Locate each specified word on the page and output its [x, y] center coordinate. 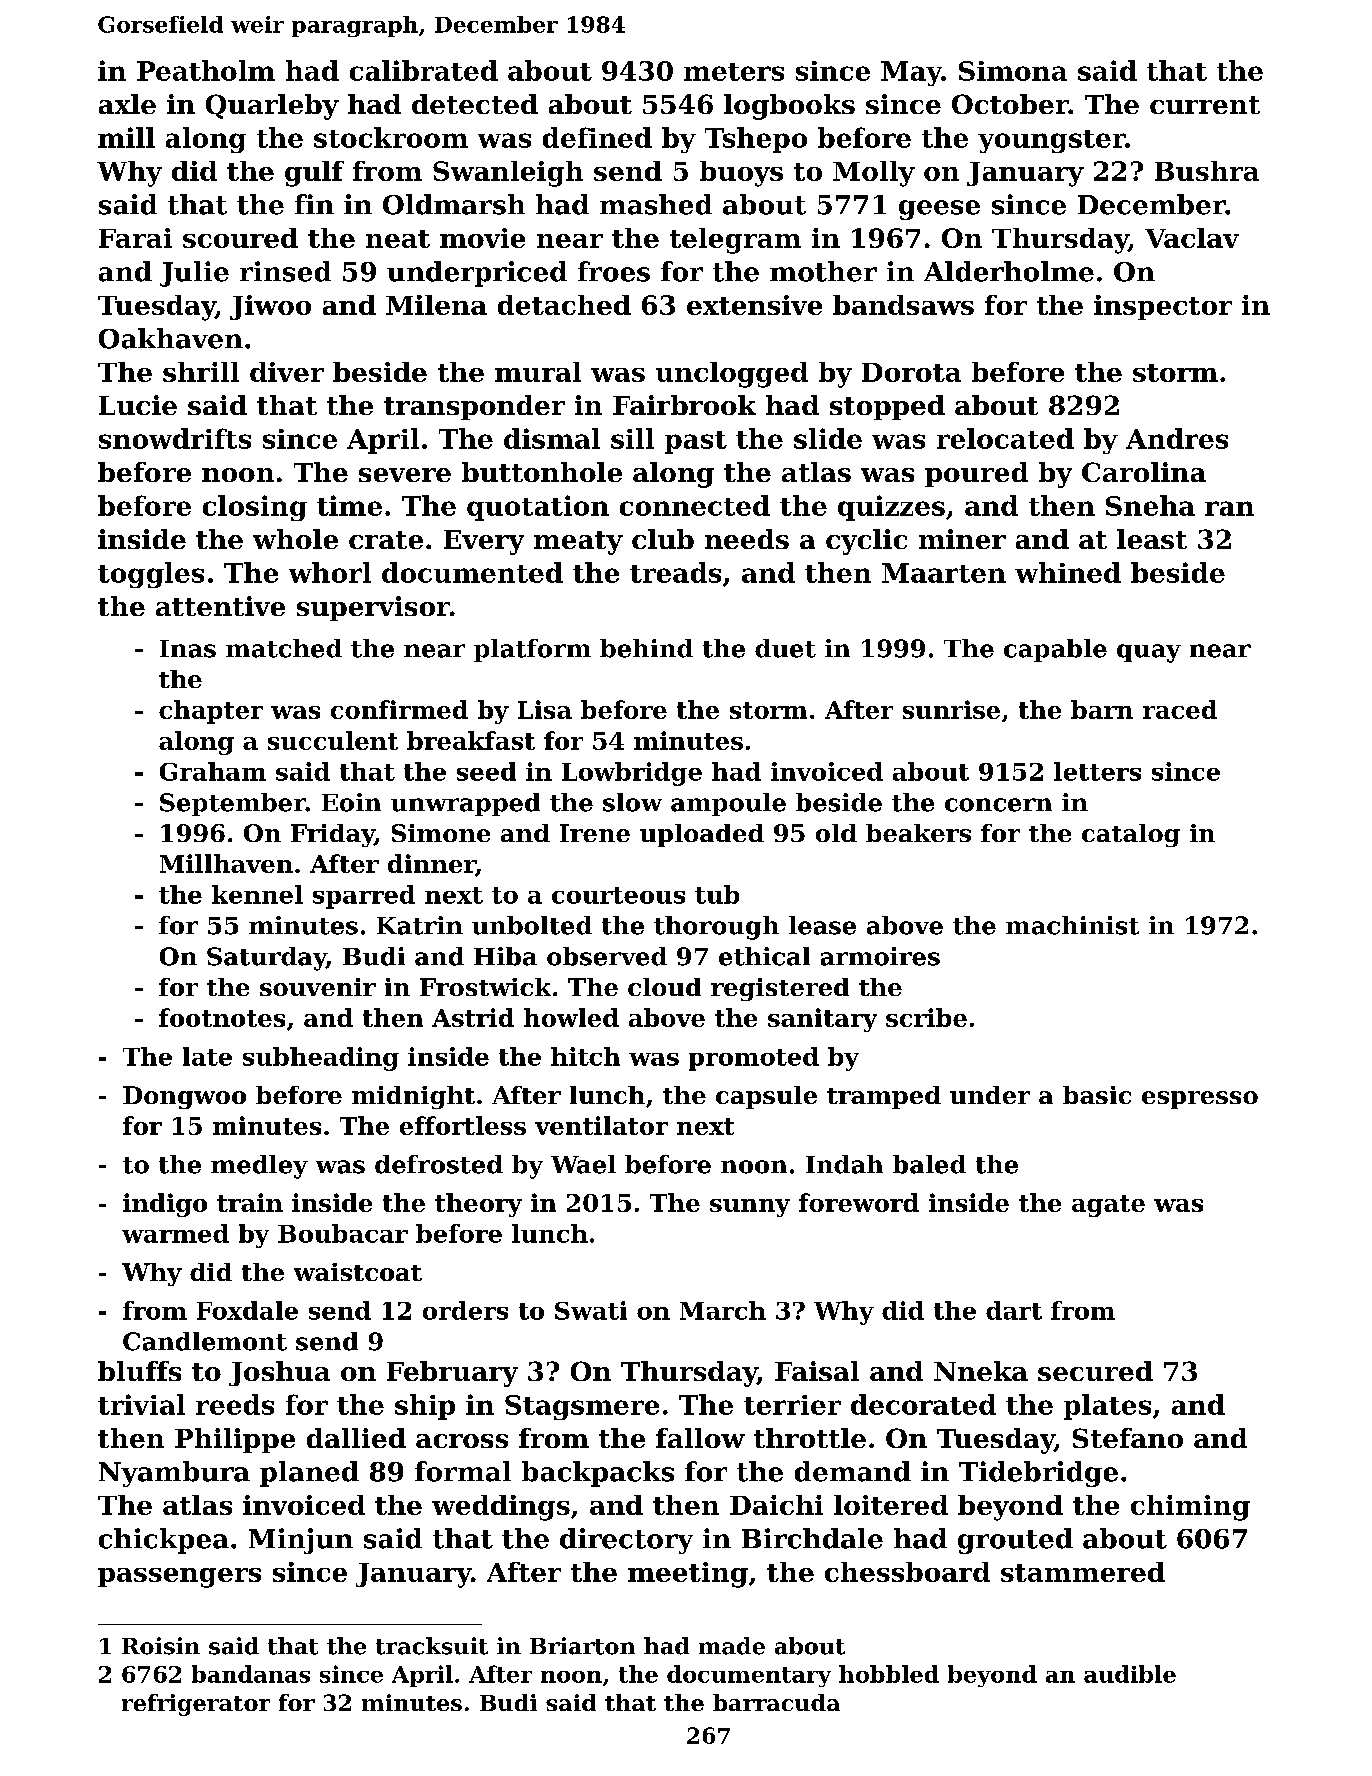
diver [287, 372]
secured [1095, 1371]
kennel [257, 894]
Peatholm [206, 70]
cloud [664, 987]
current [1205, 105]
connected [695, 505]
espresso [1200, 1100]
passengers [179, 1578]
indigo [165, 1205]
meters [734, 72]
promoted [754, 1059]
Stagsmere [582, 1407]
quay [1149, 653]
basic [1097, 1095]
